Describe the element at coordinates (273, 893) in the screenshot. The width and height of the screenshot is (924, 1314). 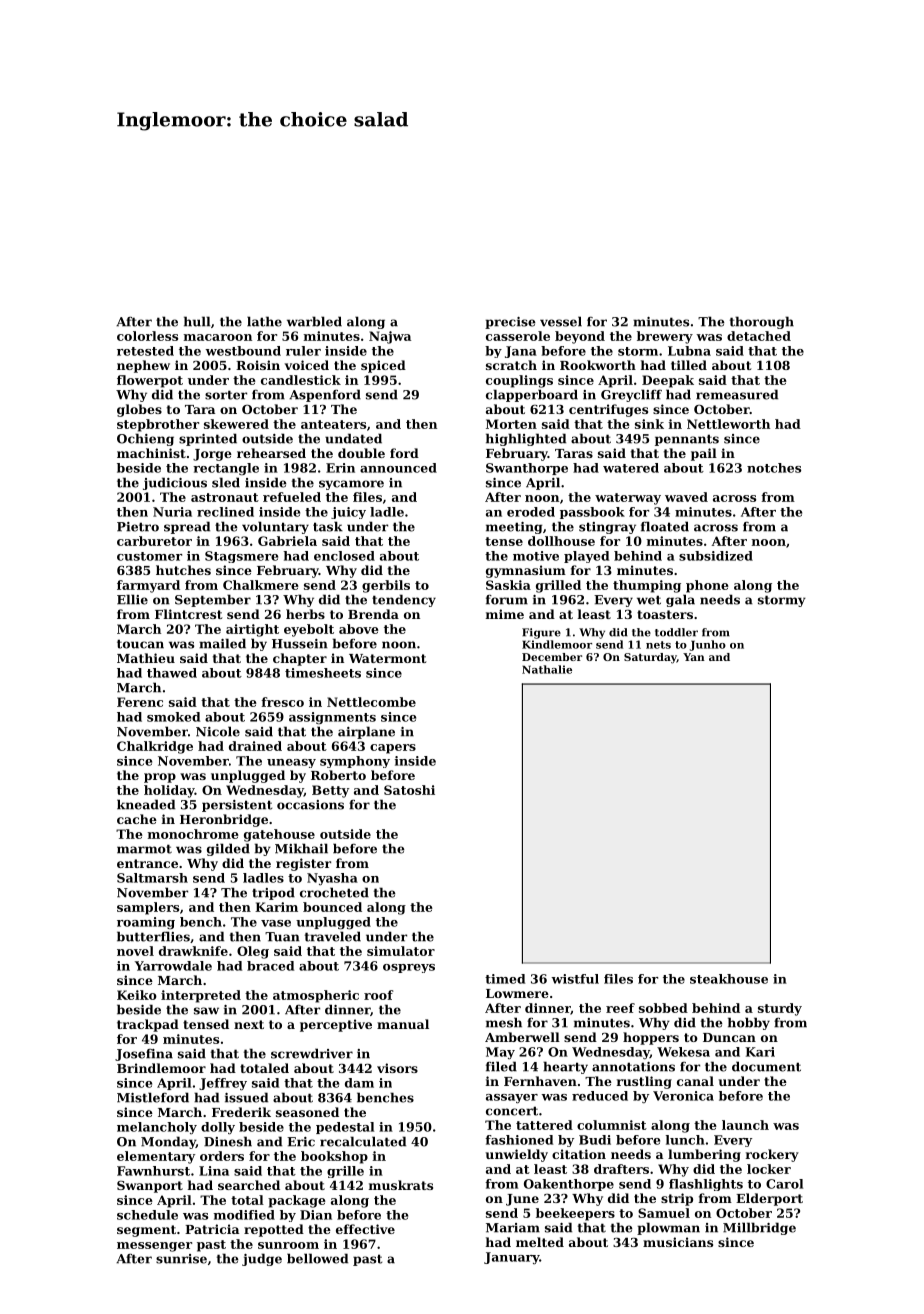
I see `tripod` at that location.
